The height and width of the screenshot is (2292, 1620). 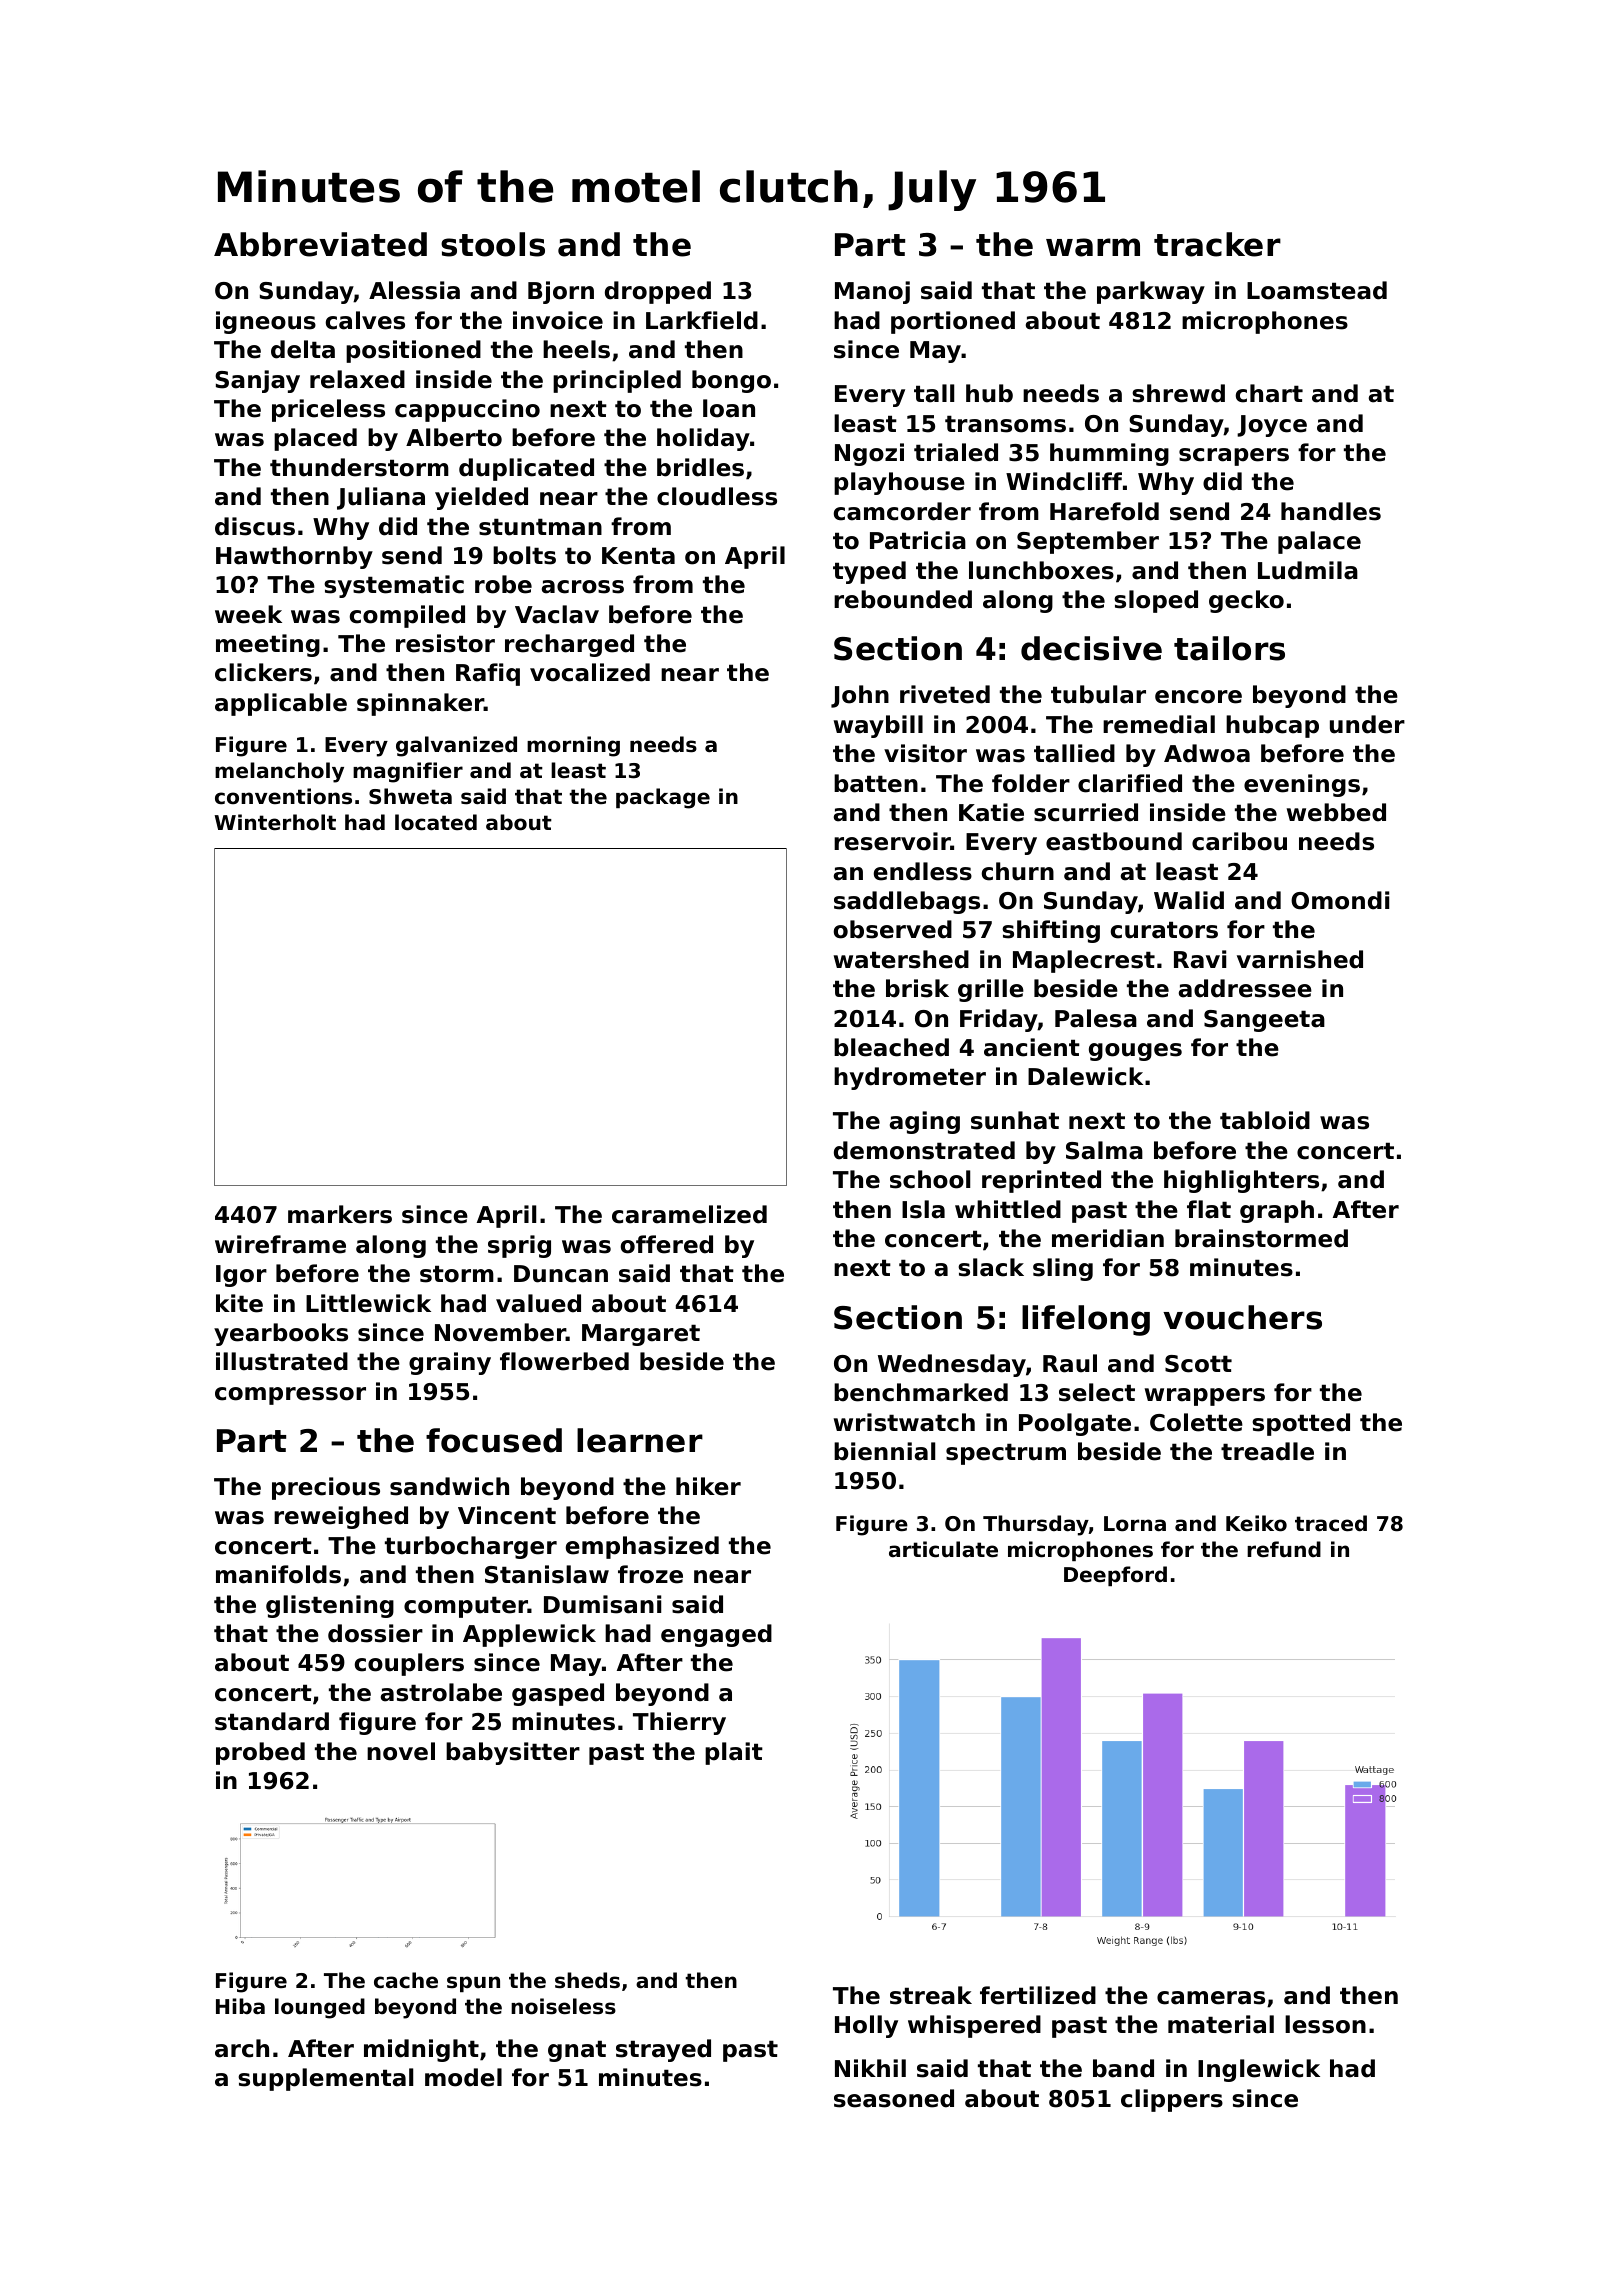 What do you see at coordinates (1317, 290) in the screenshot?
I see `Loamstead` at bounding box center [1317, 290].
